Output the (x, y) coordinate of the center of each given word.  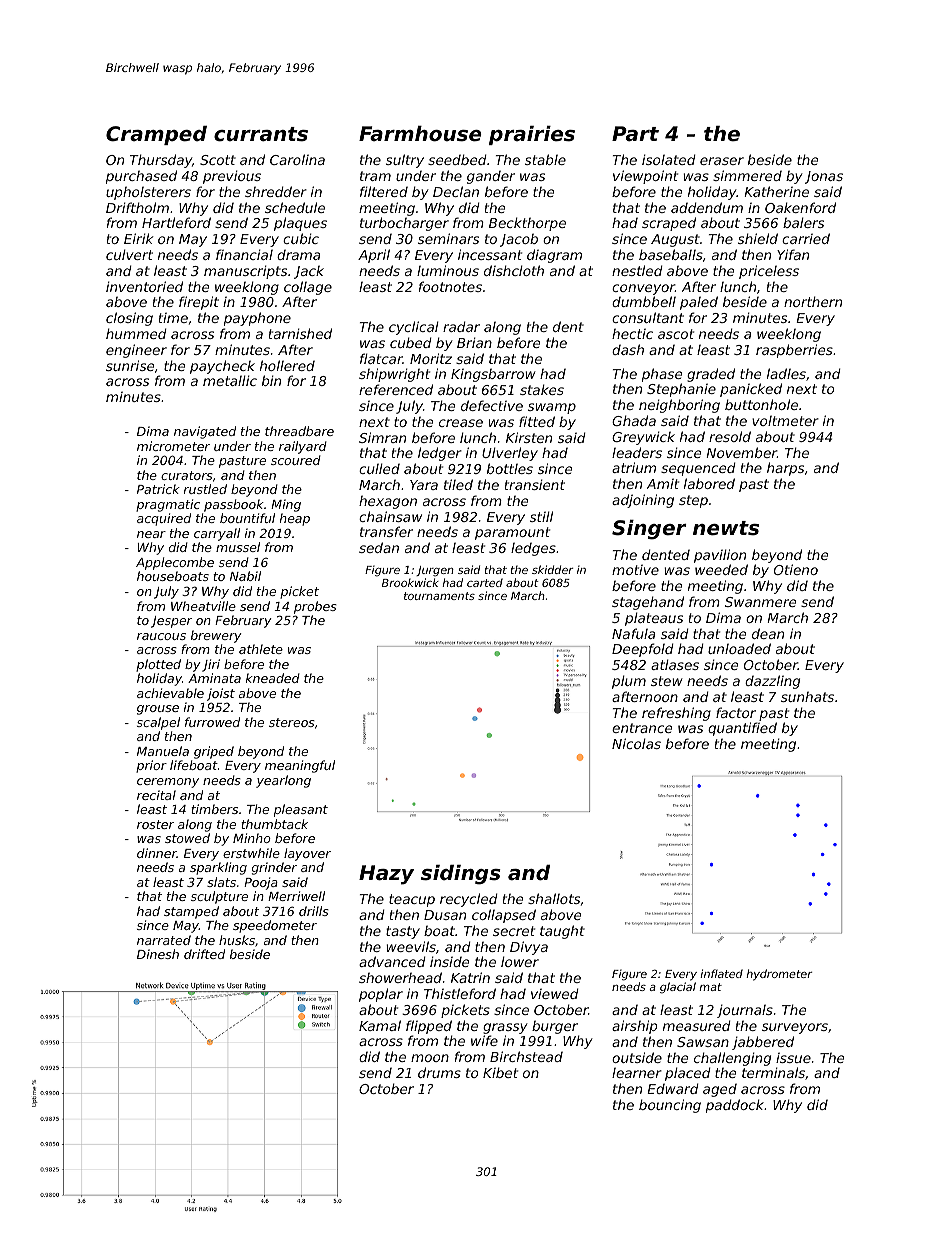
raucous (161, 636)
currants (261, 134)
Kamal (380, 1025)
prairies (532, 135)
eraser (722, 161)
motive (635, 570)
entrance (642, 728)
